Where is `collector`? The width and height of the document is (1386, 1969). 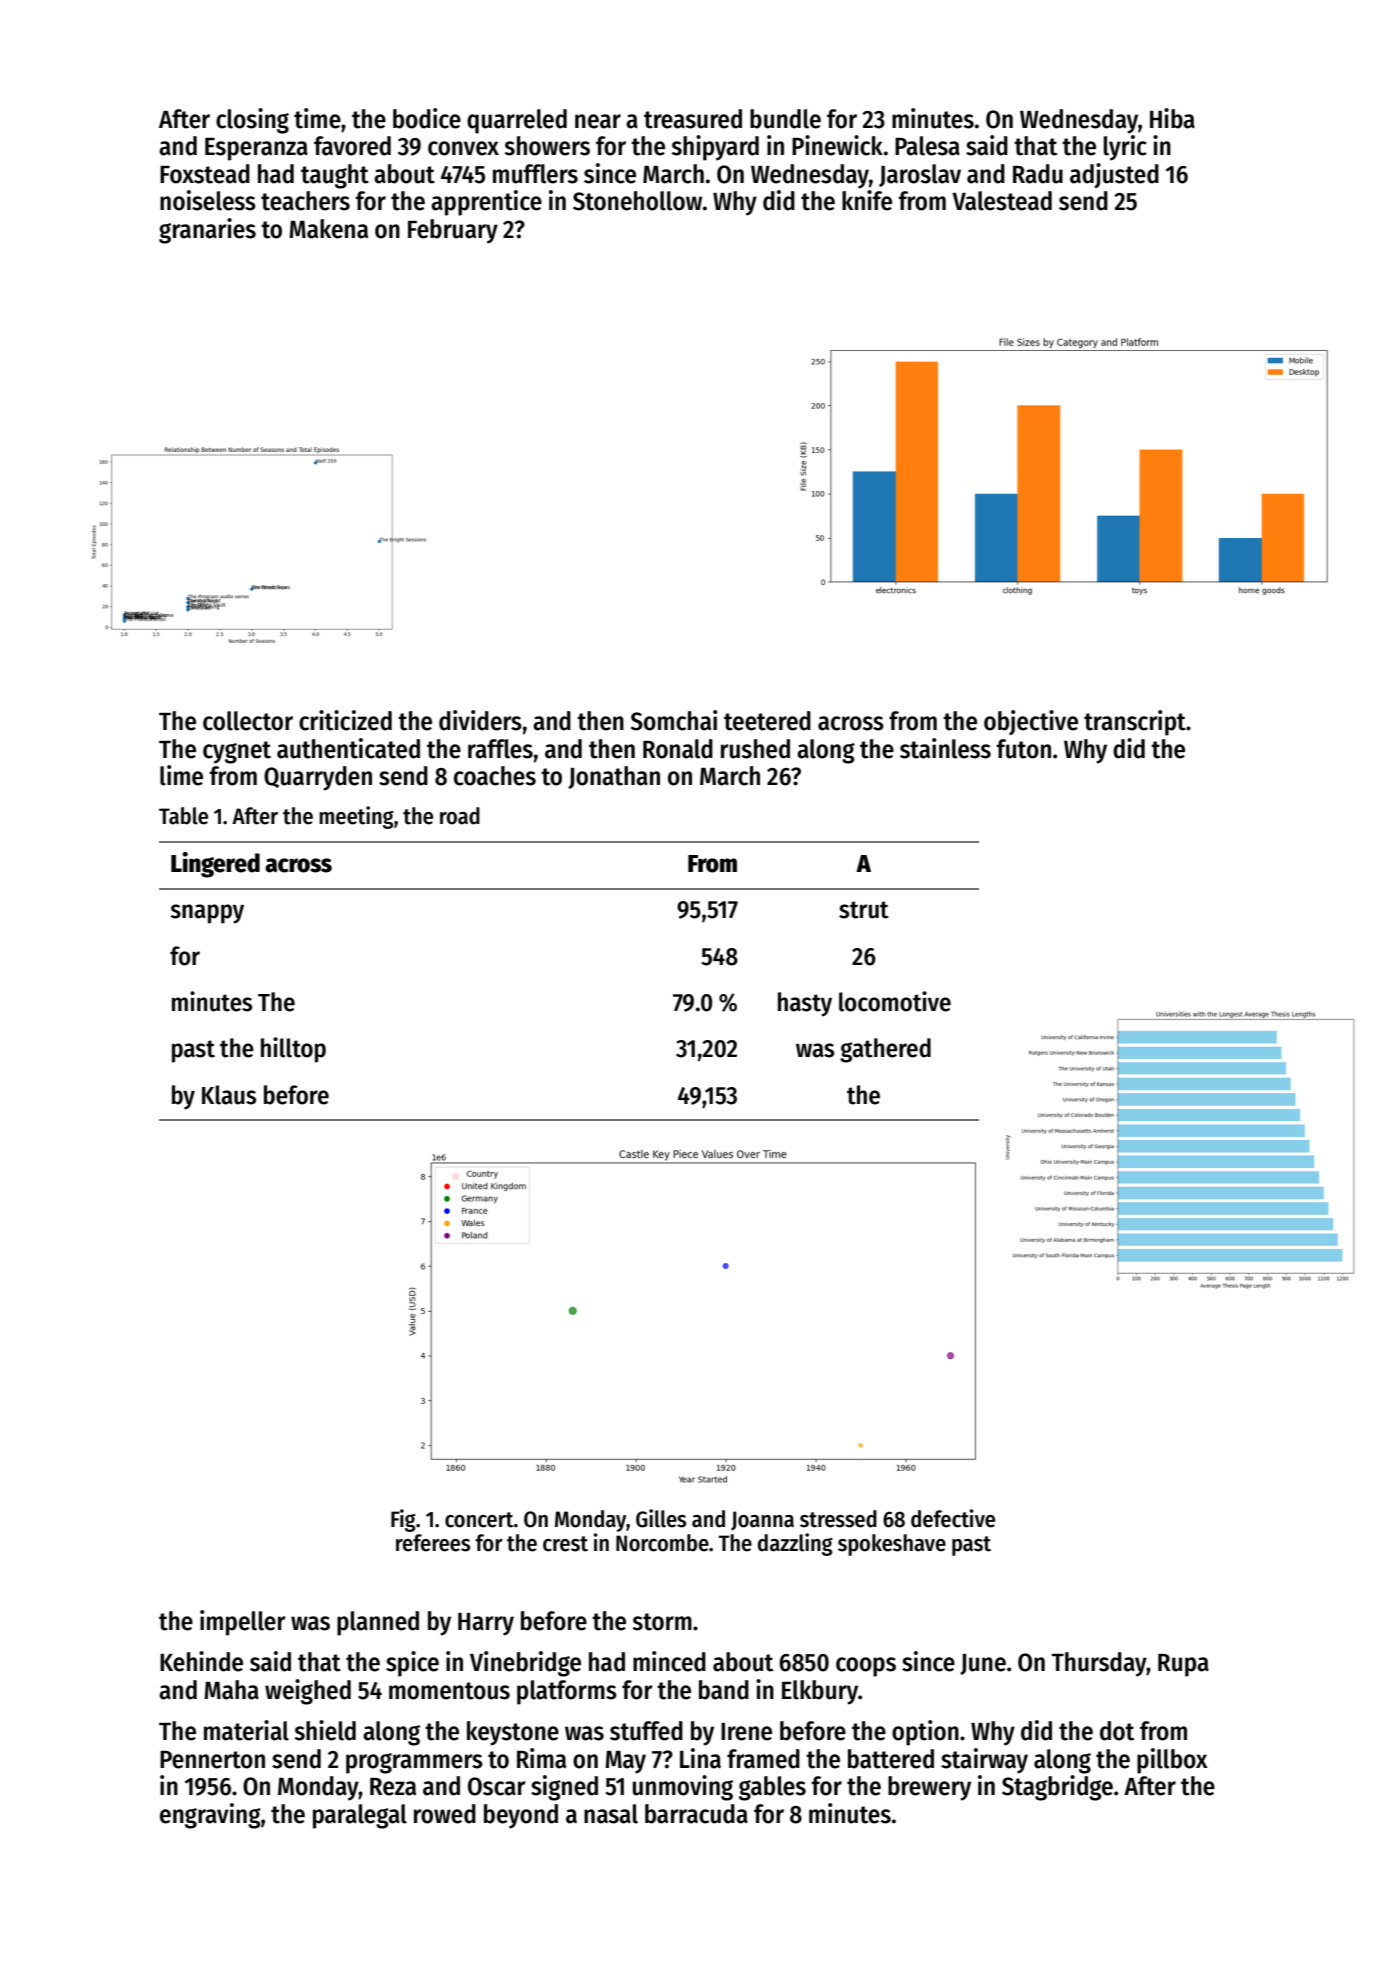
collector is located at coordinates (248, 721).
